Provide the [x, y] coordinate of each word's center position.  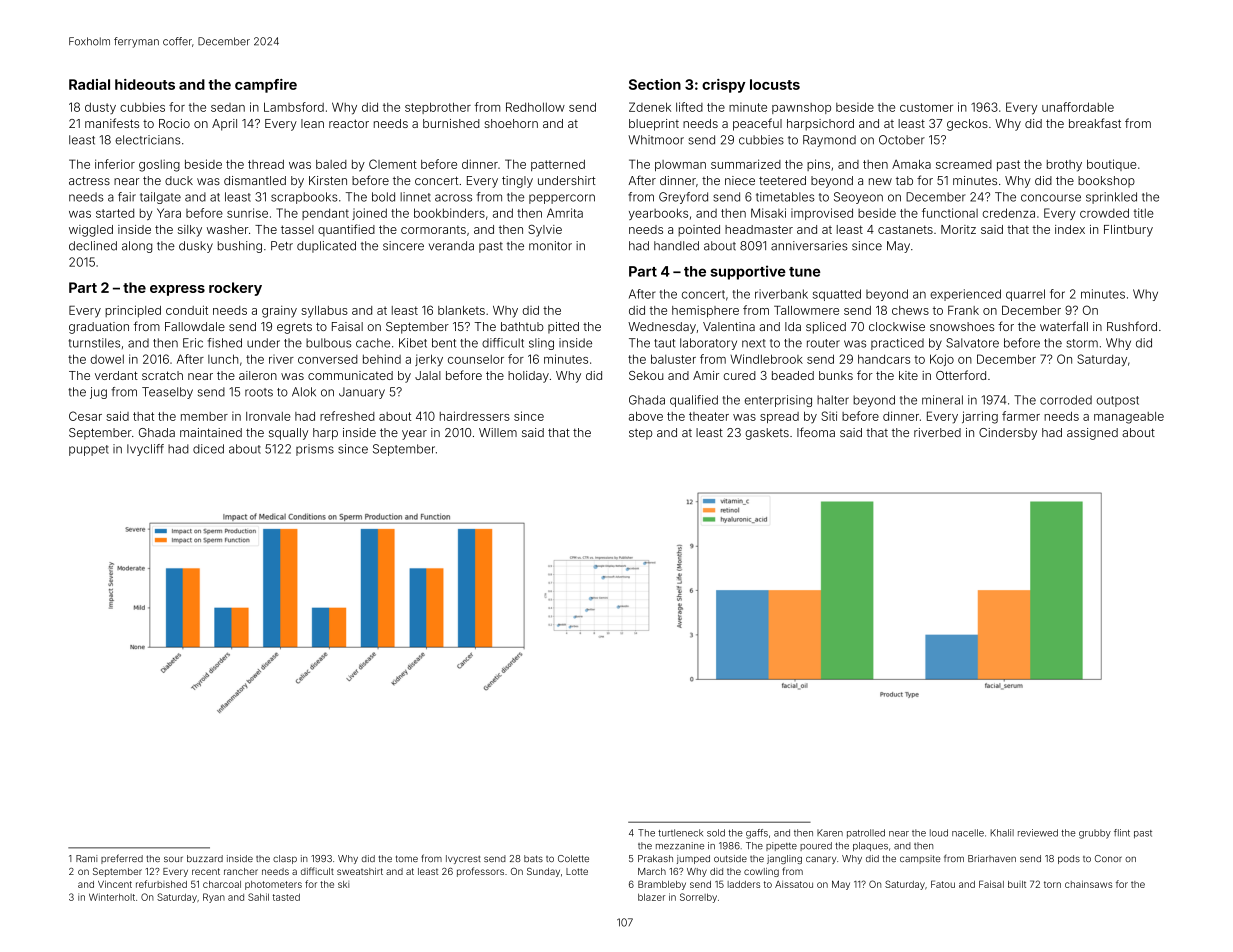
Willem [498, 432]
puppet [89, 450]
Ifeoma [816, 432]
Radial [89, 84]
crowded [1104, 213]
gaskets [767, 434]
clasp [285, 859]
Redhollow [535, 107]
